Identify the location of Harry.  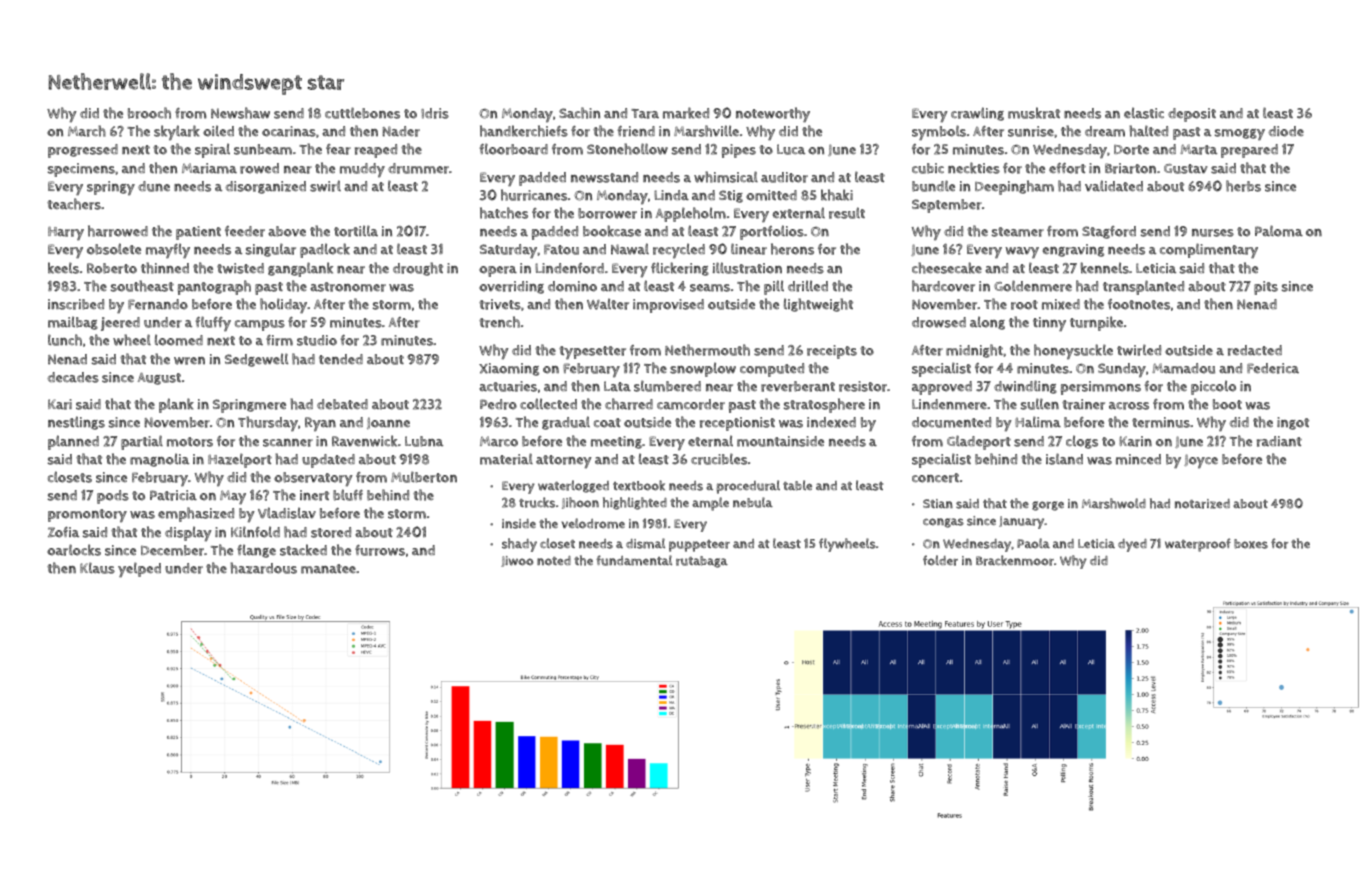
(66, 233).
